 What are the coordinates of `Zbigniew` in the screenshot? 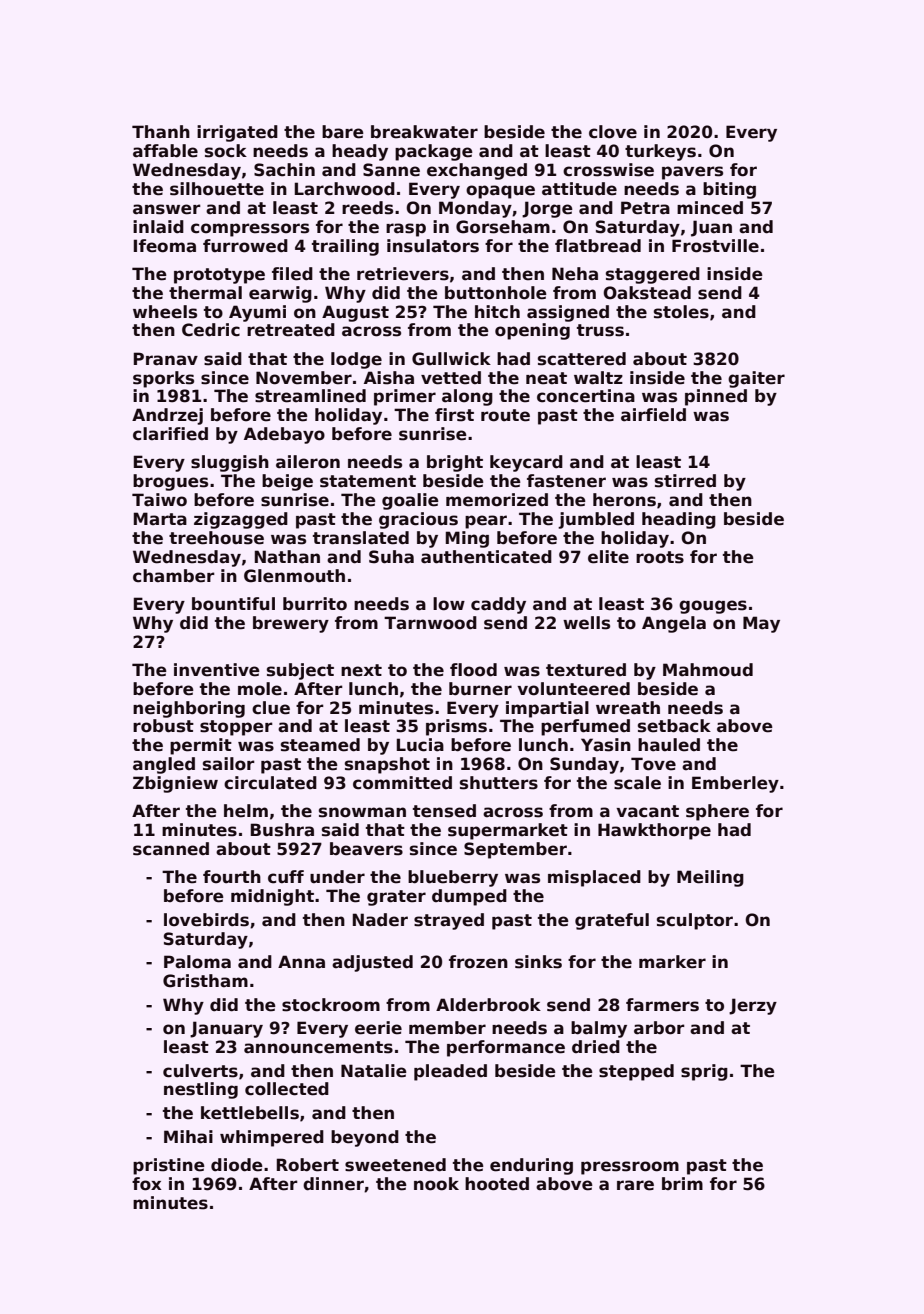 It's located at (175, 784).
